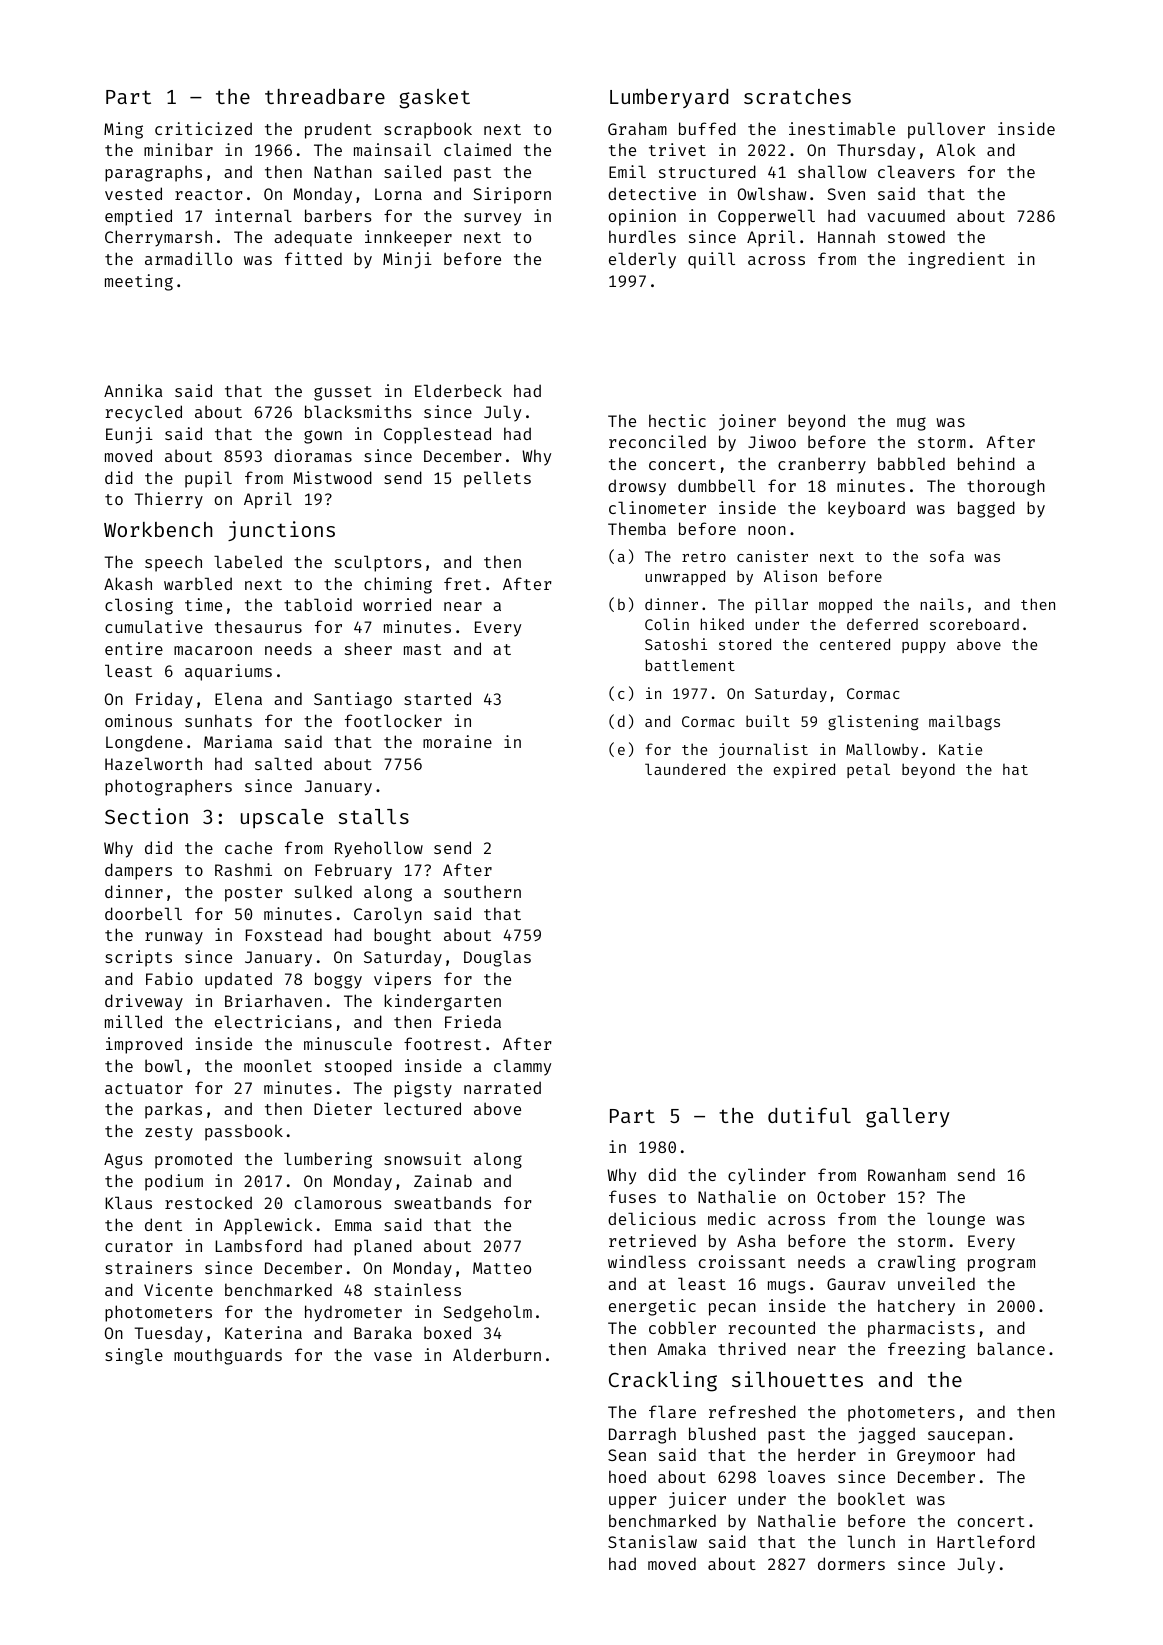 This document has width=1163, height=1645. I want to click on restocked, so click(208, 1202).
